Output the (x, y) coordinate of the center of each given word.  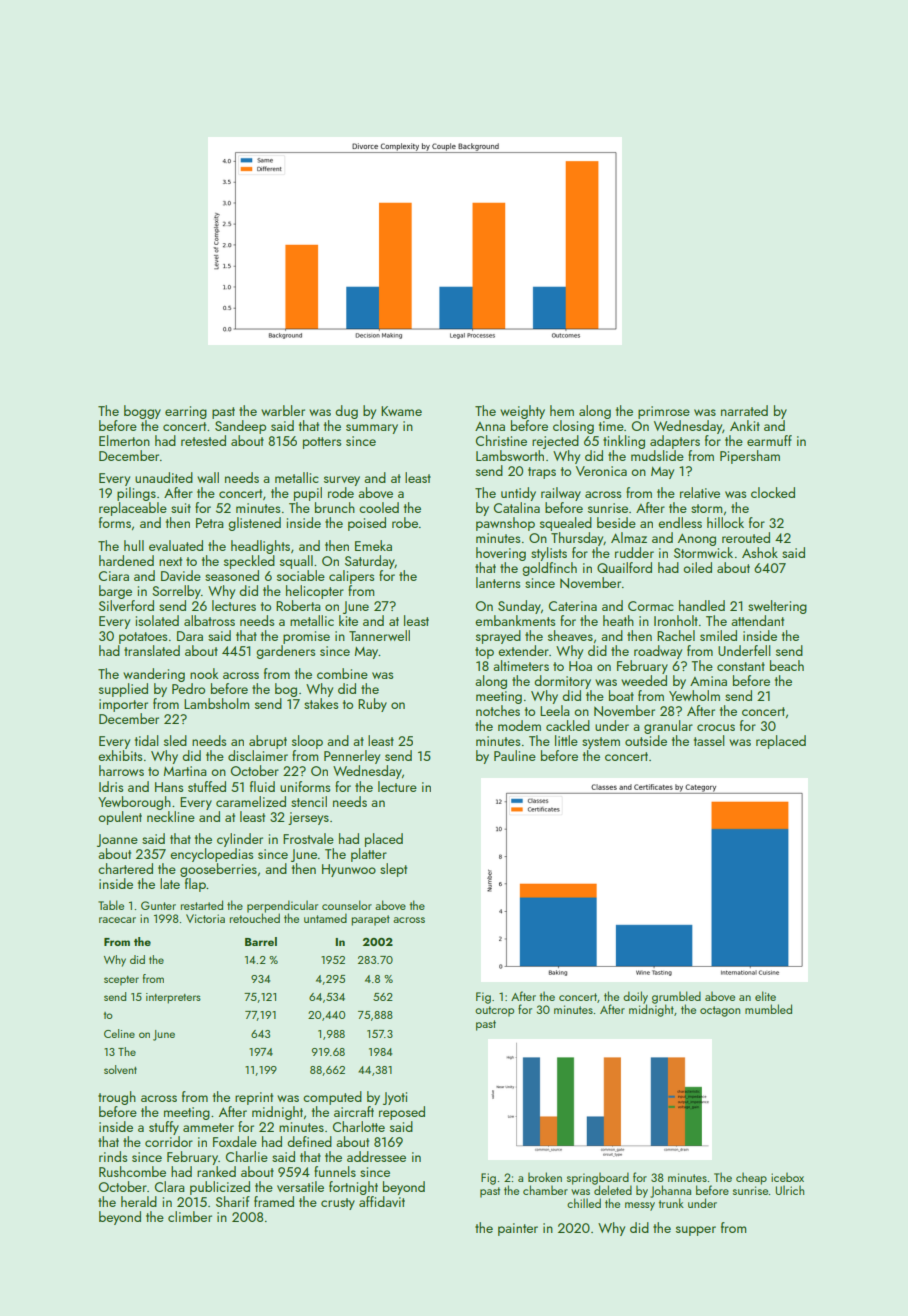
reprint (254, 1098)
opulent (120, 818)
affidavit (382, 1201)
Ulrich (790, 1190)
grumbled (676, 998)
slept (393, 870)
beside (616, 522)
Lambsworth (510, 455)
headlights (260, 547)
